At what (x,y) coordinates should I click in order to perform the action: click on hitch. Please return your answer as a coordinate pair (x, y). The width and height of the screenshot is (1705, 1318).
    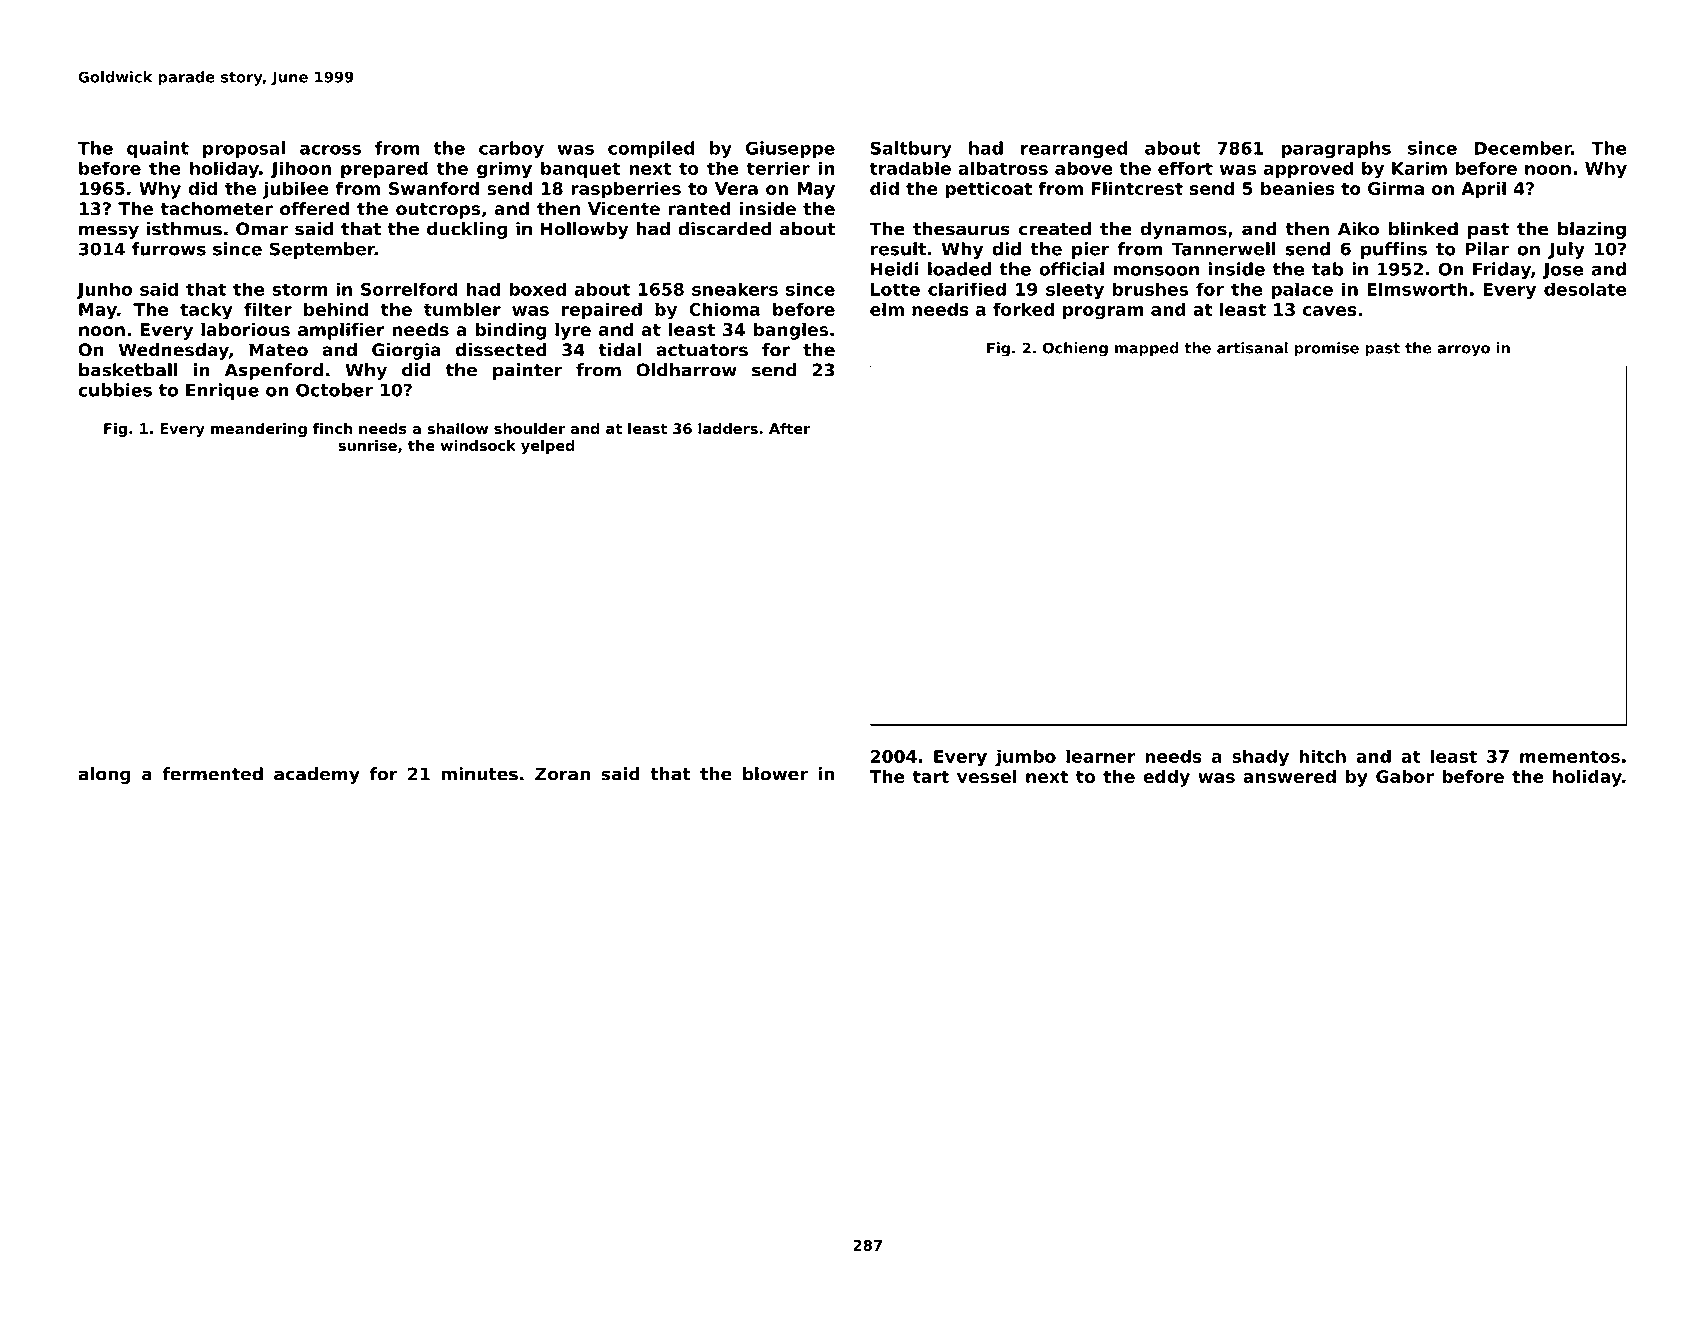
    Looking at the image, I should click on (1322, 756).
